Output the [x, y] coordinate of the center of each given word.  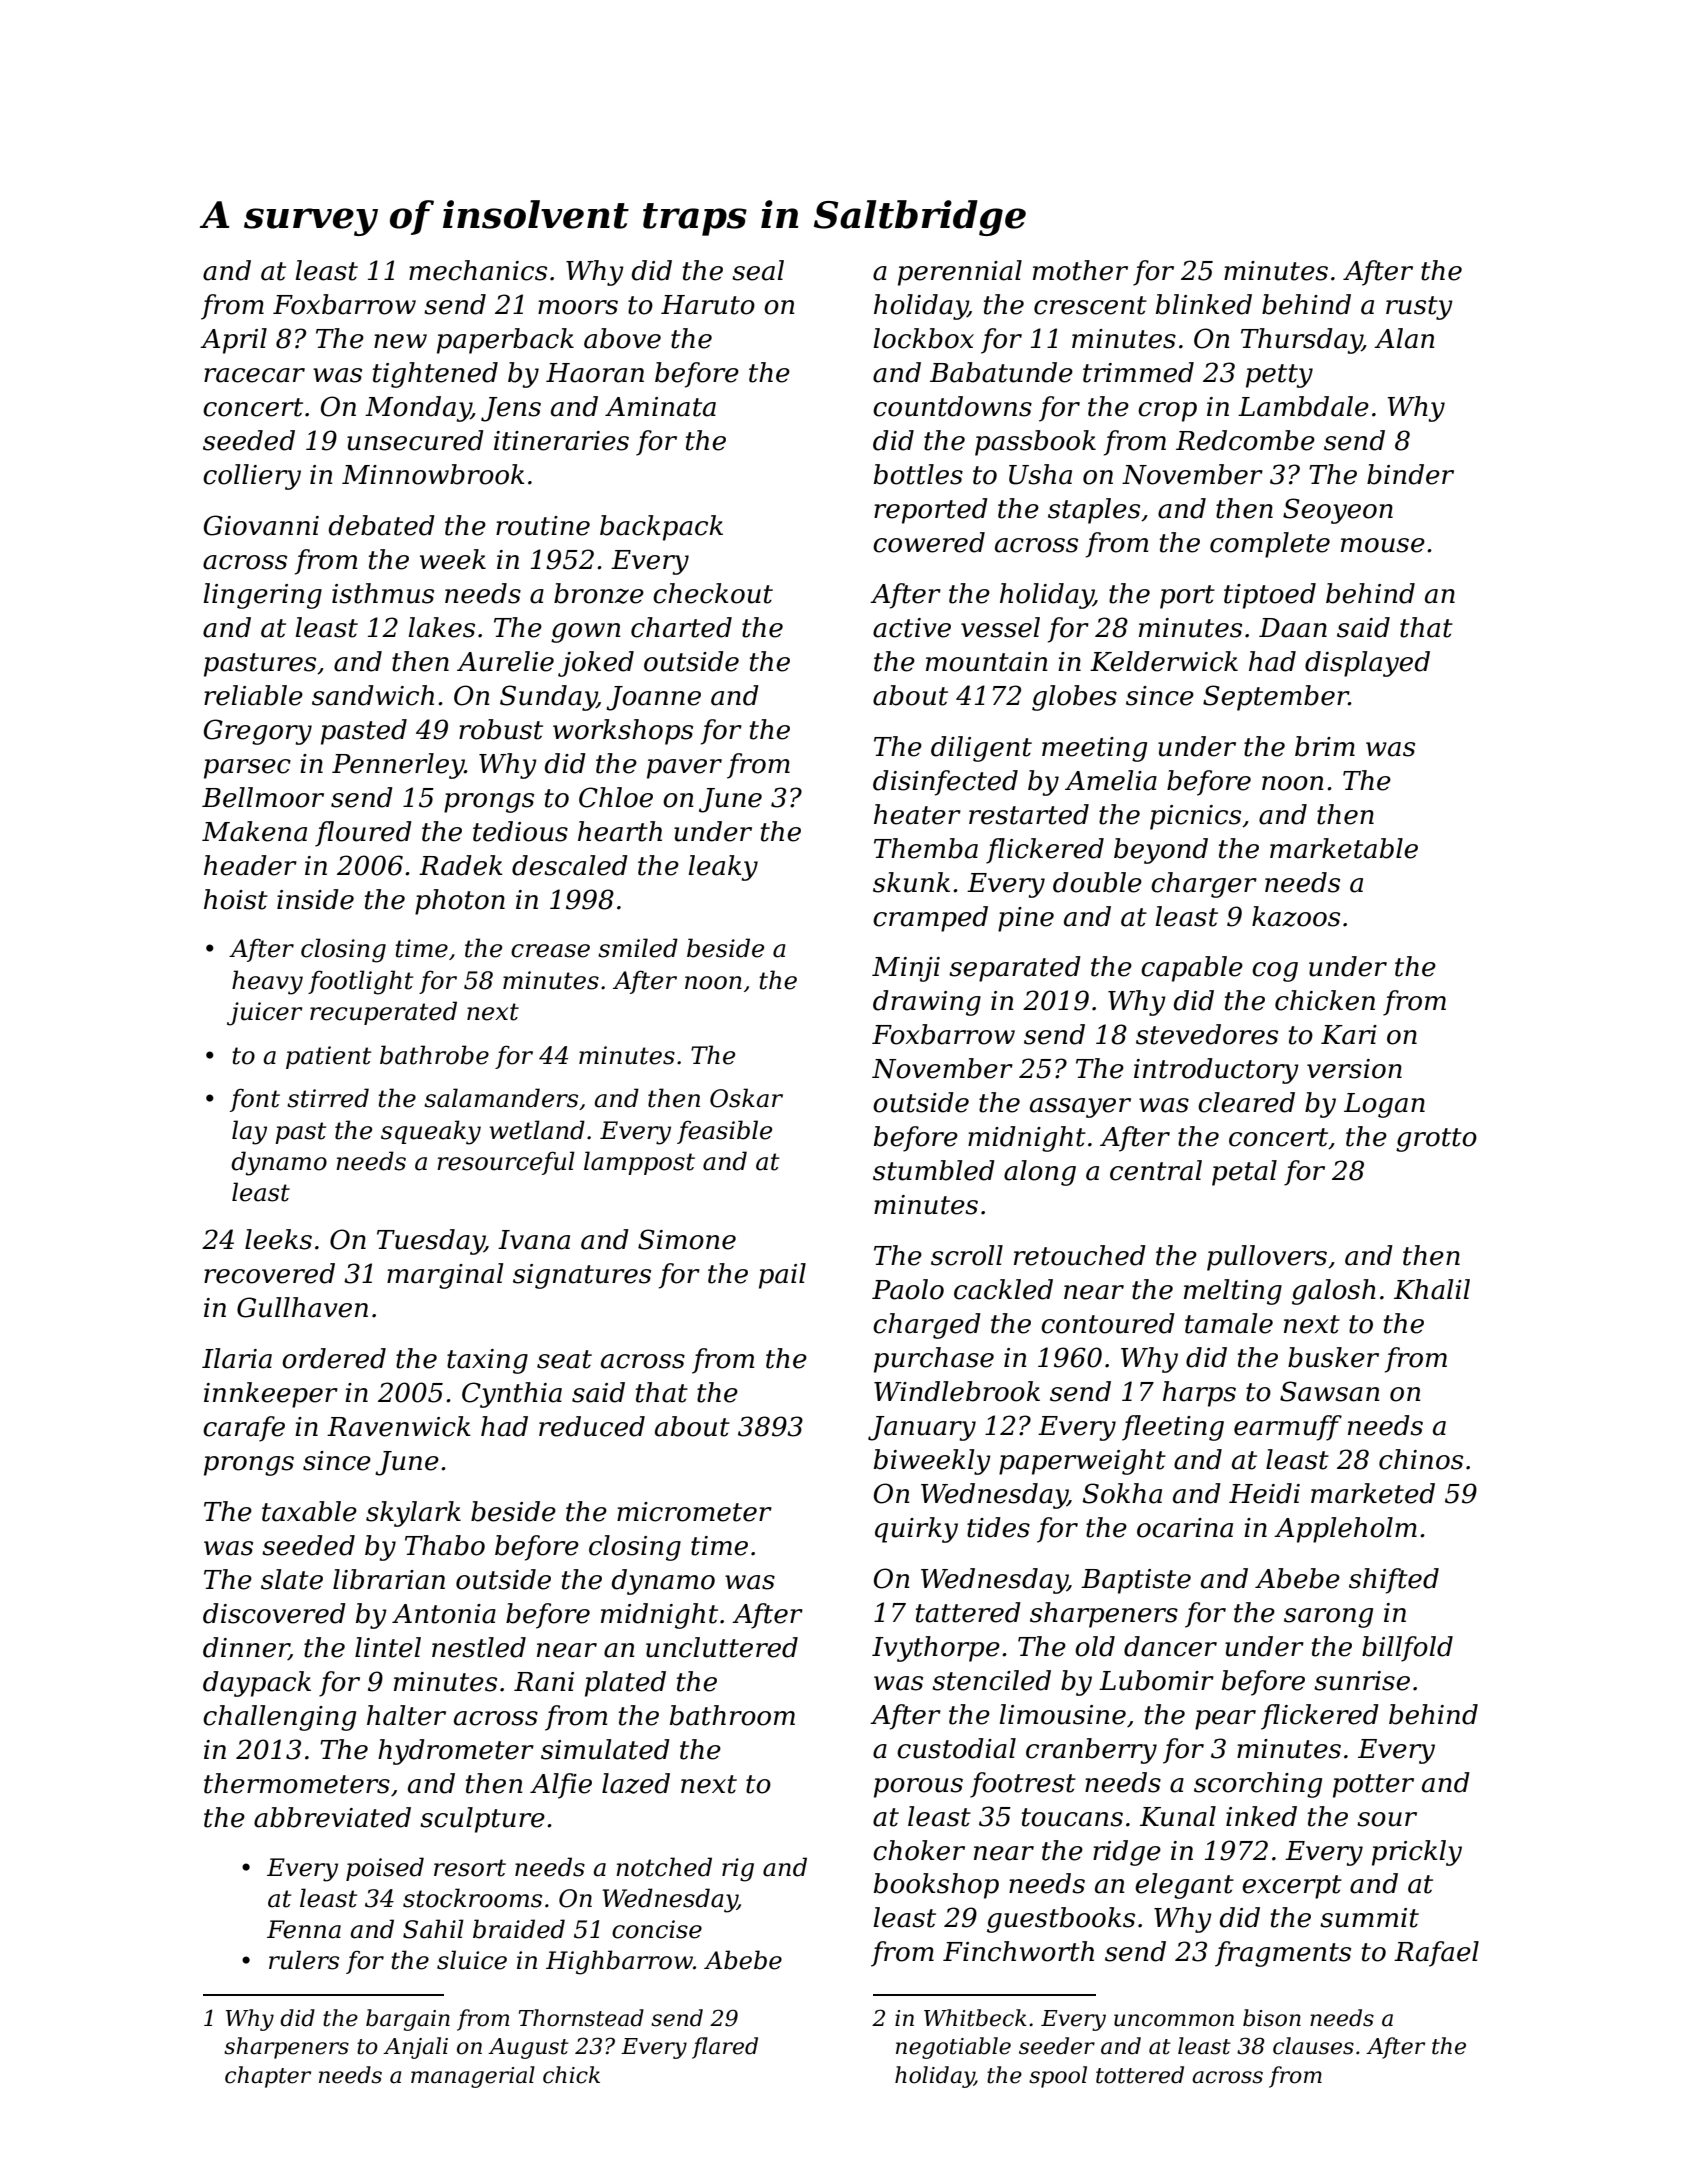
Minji [906, 969]
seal [758, 270]
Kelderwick [1164, 661]
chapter [268, 2077]
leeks [278, 1239]
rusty [1419, 308]
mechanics [478, 270]
